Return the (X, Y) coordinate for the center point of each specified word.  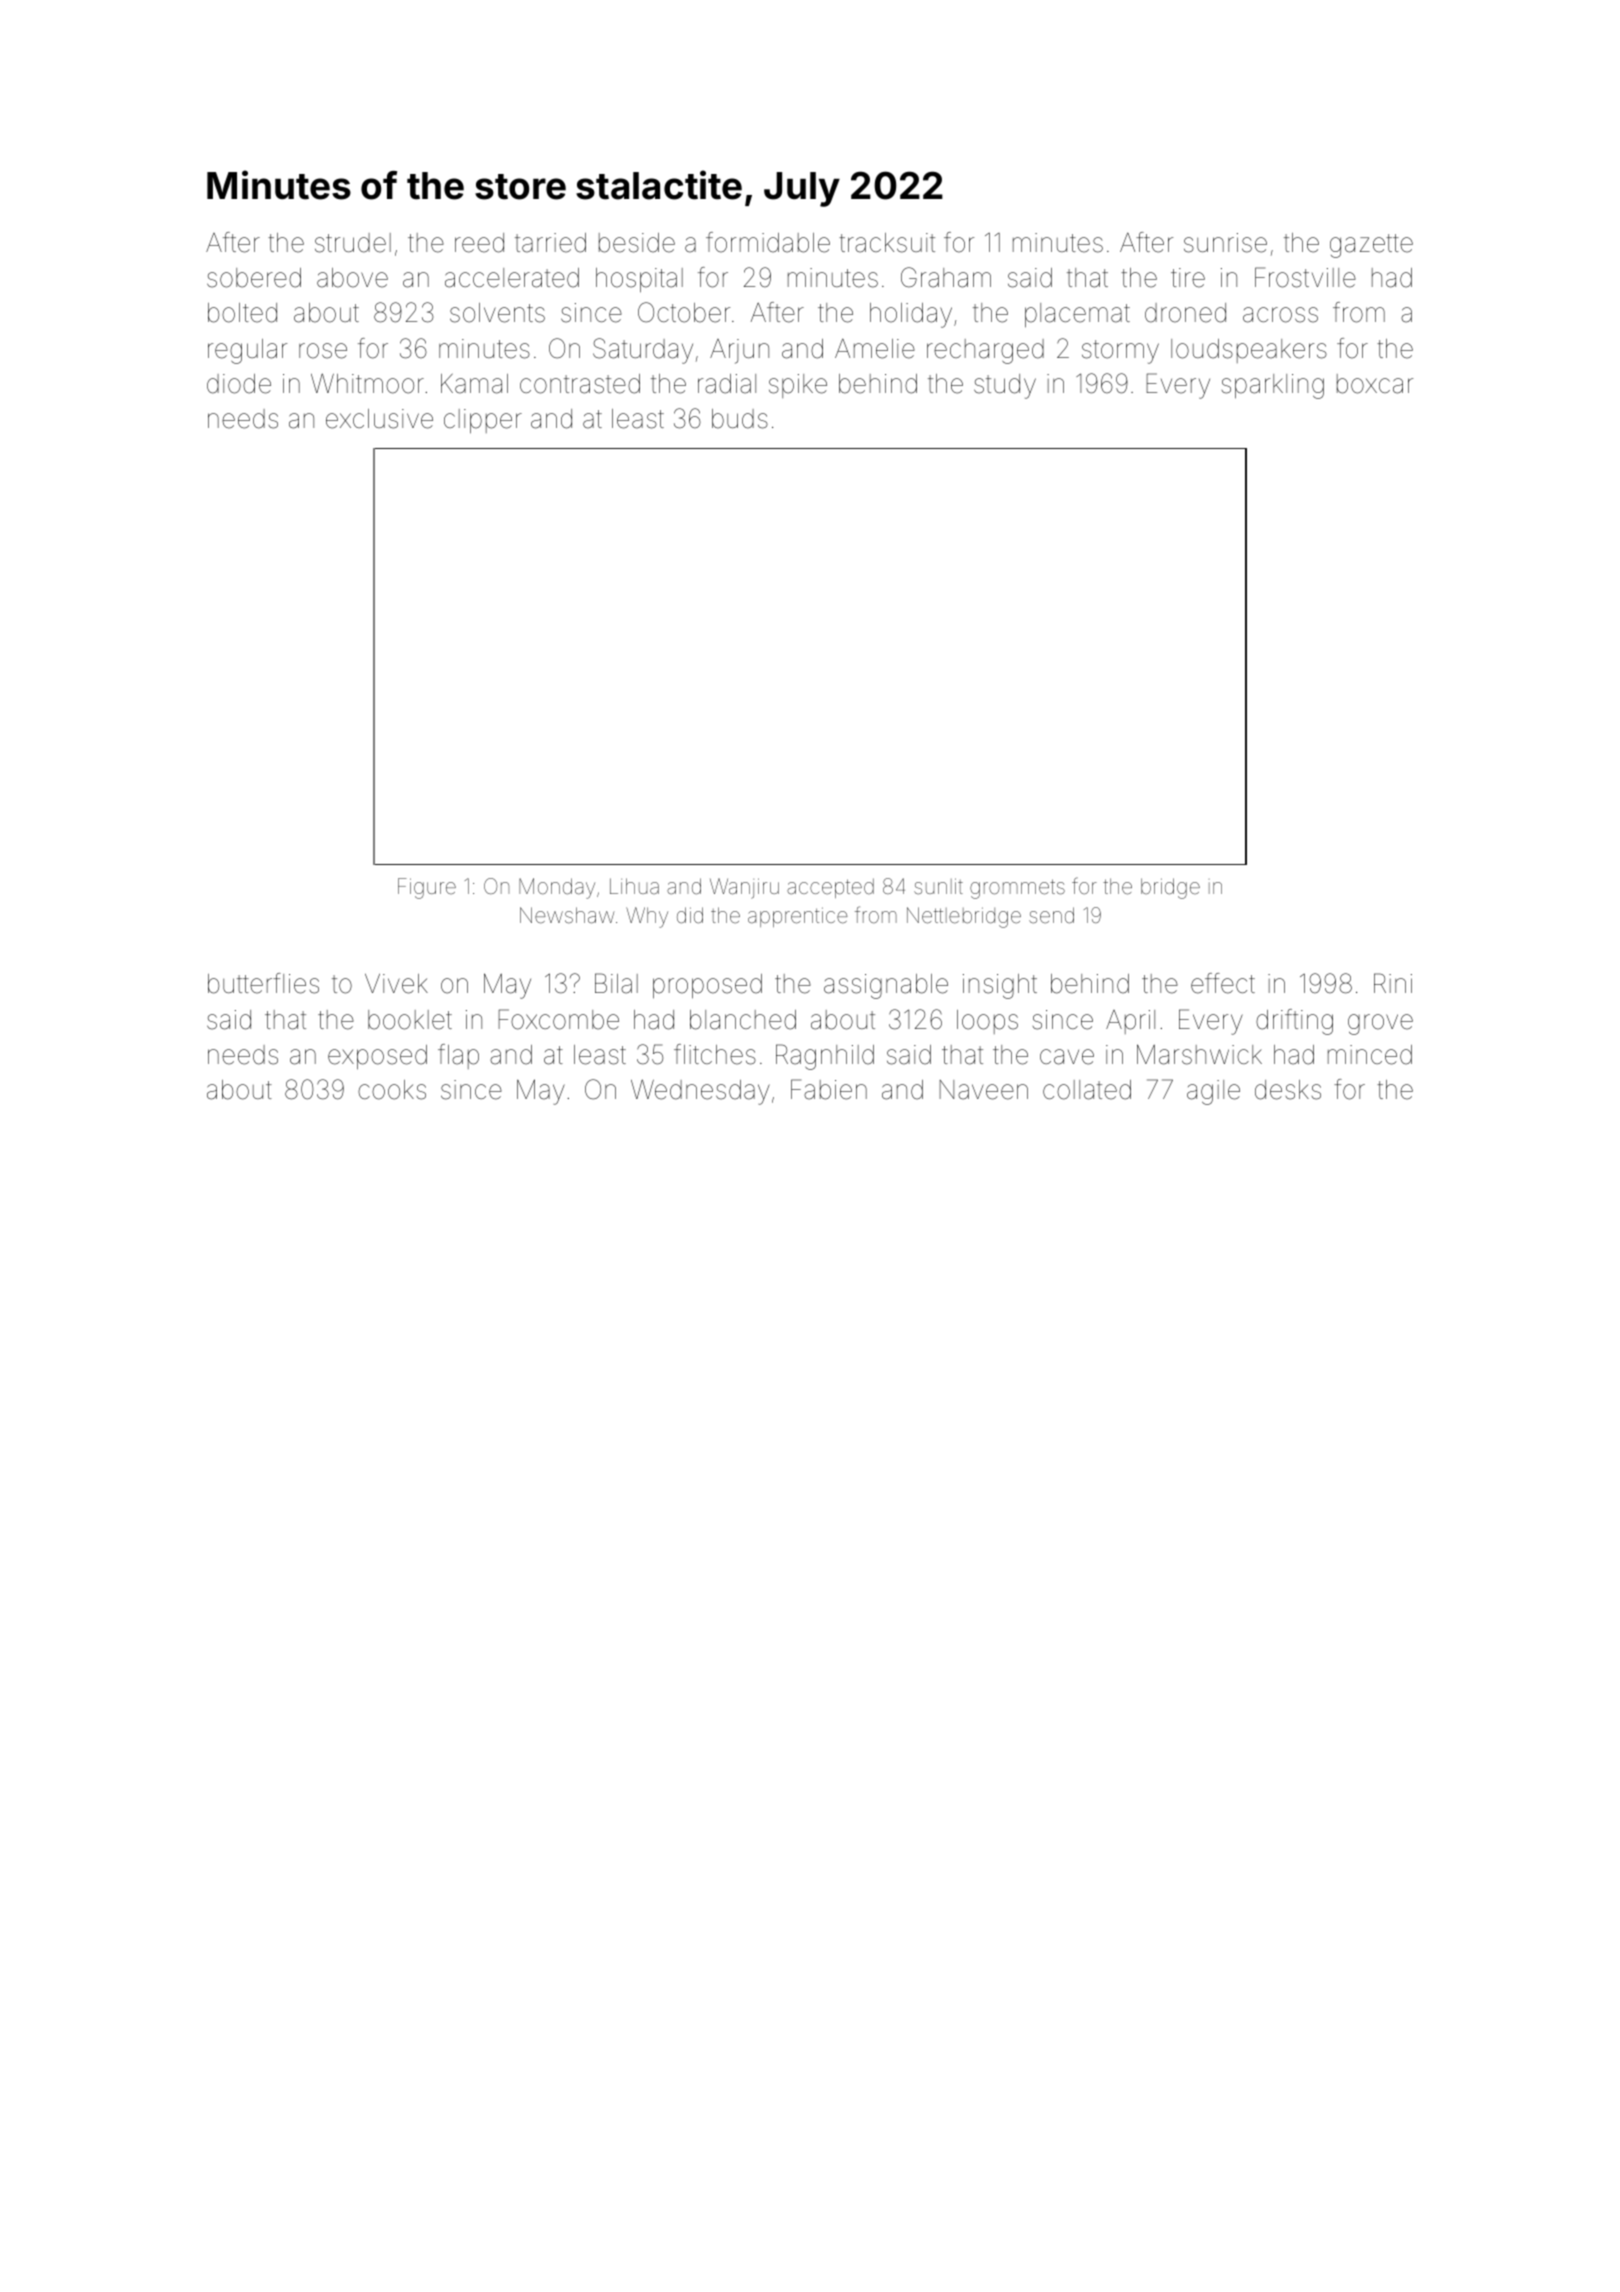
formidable (768, 242)
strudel (353, 243)
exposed (377, 1057)
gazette (1371, 246)
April (1130, 1022)
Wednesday (700, 1092)
